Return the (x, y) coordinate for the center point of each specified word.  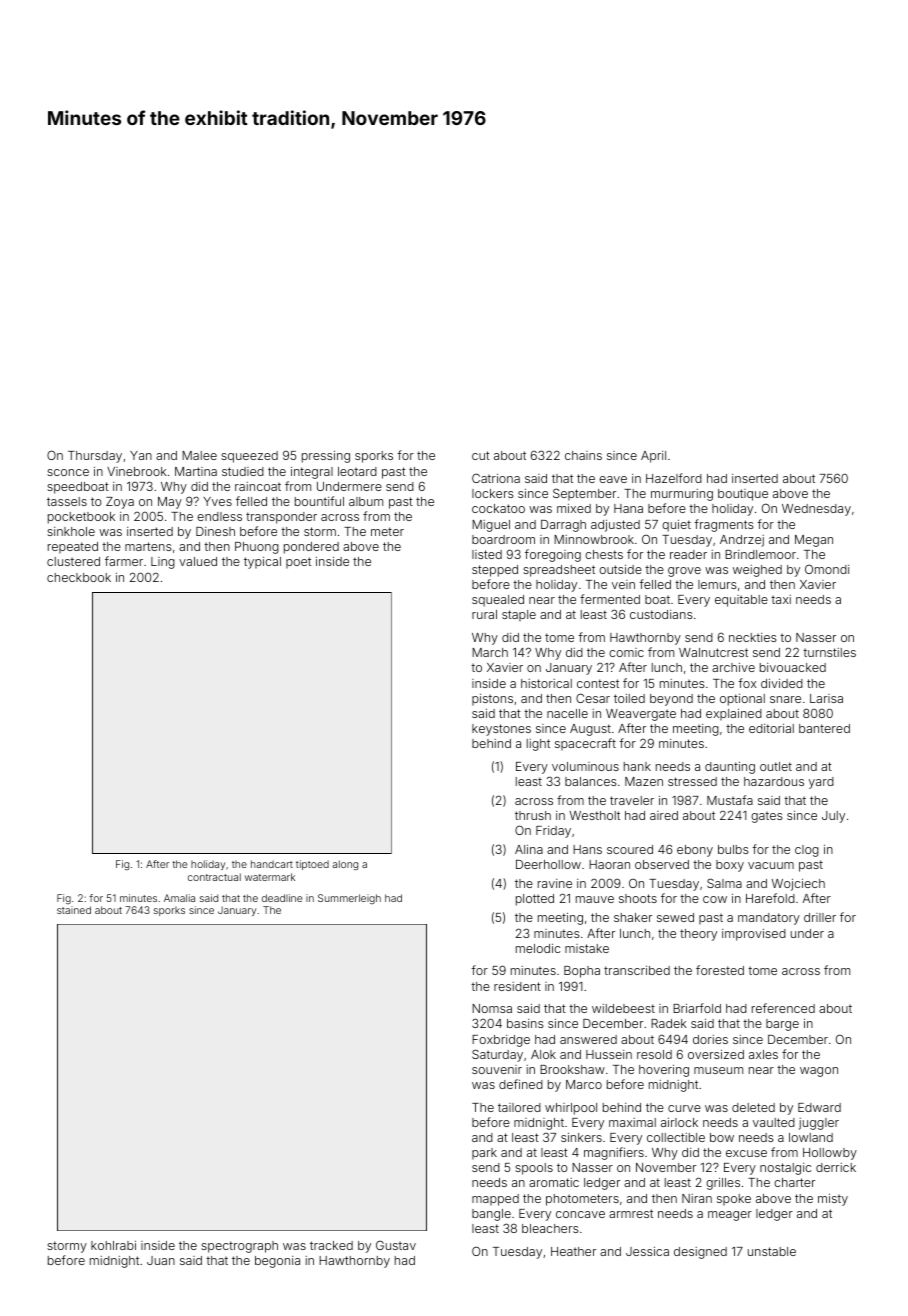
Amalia (179, 898)
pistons (492, 700)
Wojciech (798, 885)
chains (583, 455)
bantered (824, 728)
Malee (199, 455)
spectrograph (239, 1247)
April (653, 457)
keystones (501, 730)
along (345, 865)
